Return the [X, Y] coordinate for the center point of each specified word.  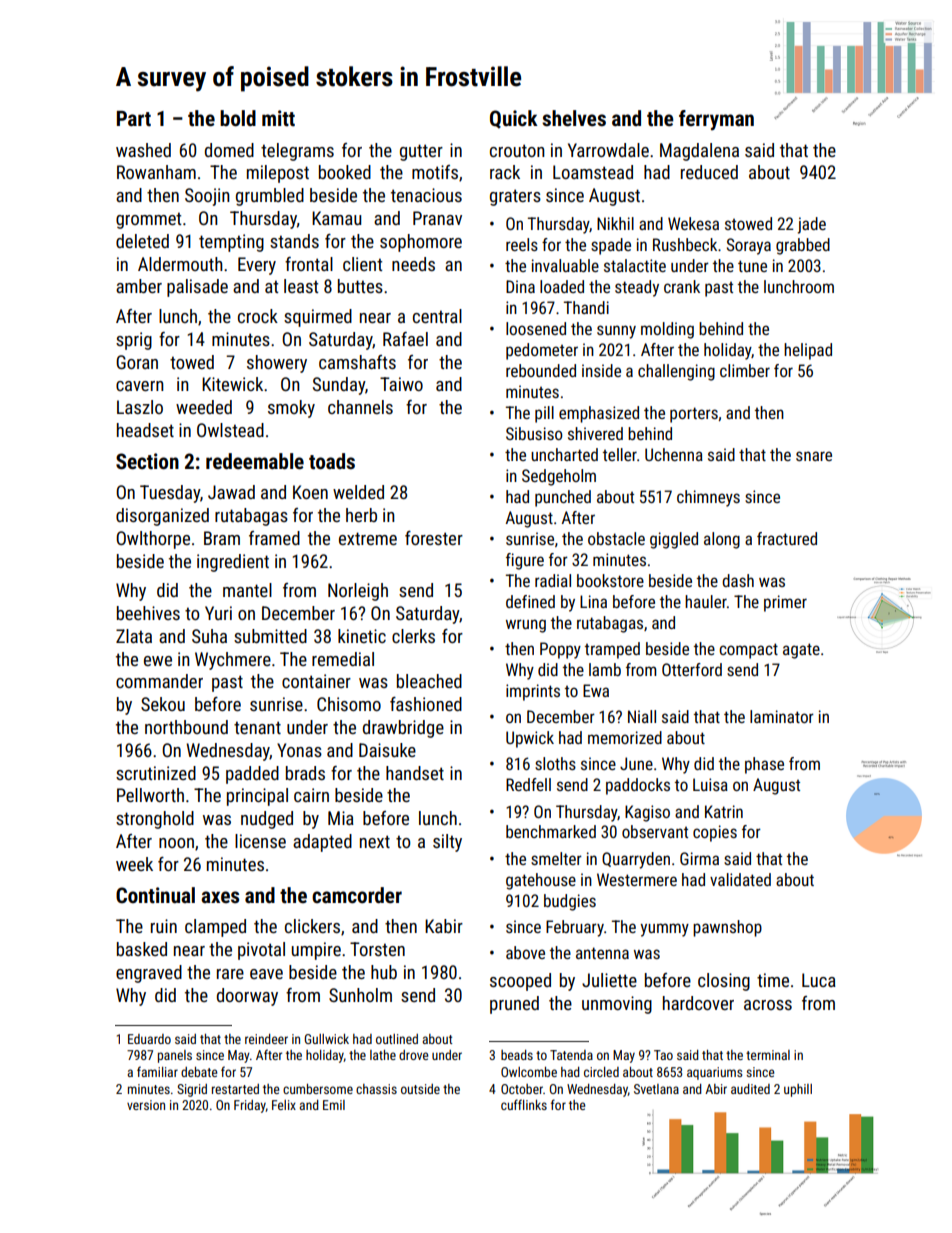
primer [785, 603]
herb [361, 515]
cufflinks [524, 1104]
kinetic [362, 636]
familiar [157, 1071]
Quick [514, 119]
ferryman [716, 120]
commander [159, 681]
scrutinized [156, 773]
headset [145, 430]
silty [447, 843]
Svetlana [656, 1089]
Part [134, 118]
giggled [674, 540]
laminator [782, 716]
